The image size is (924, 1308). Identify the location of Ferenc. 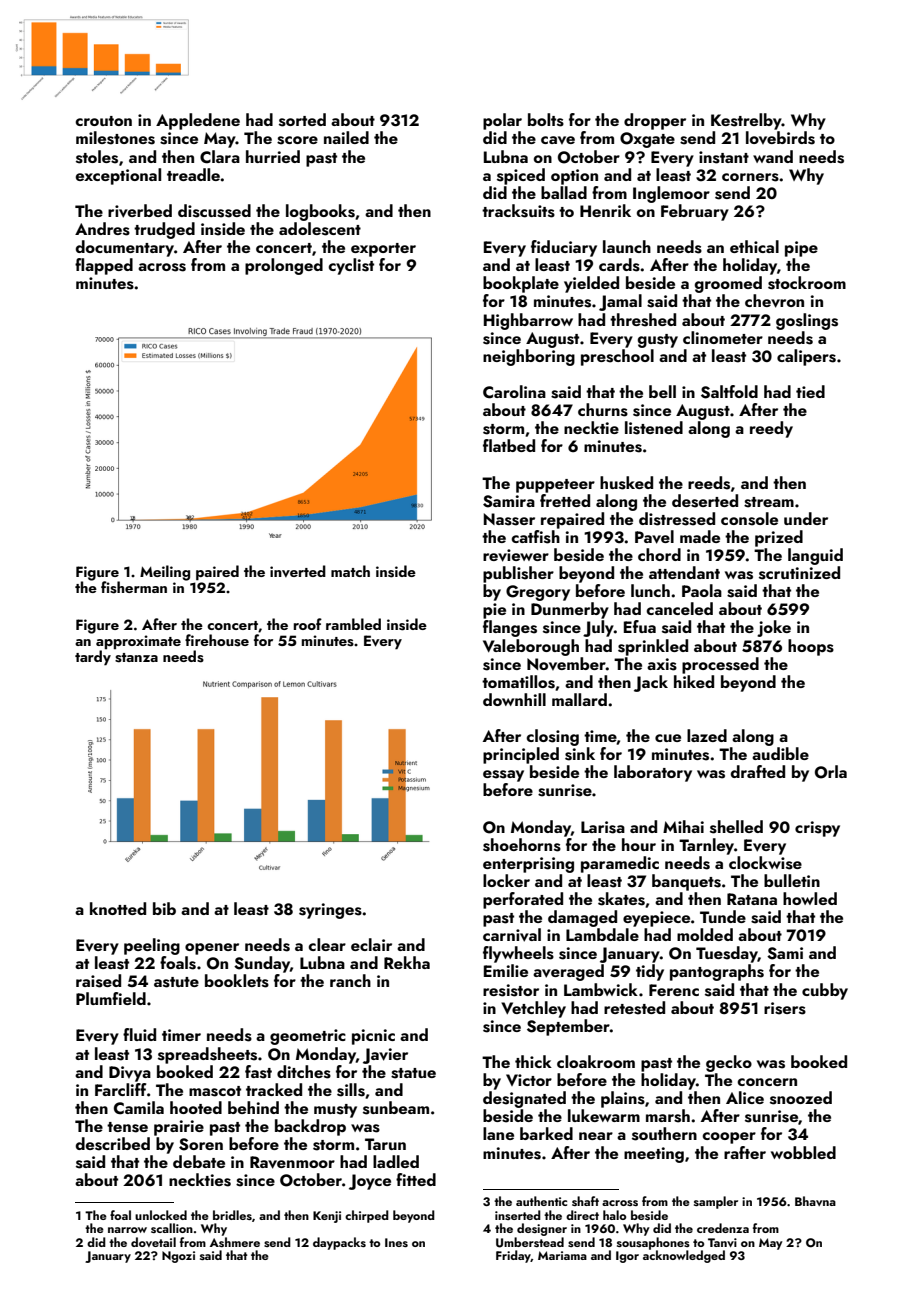
(674, 990).
